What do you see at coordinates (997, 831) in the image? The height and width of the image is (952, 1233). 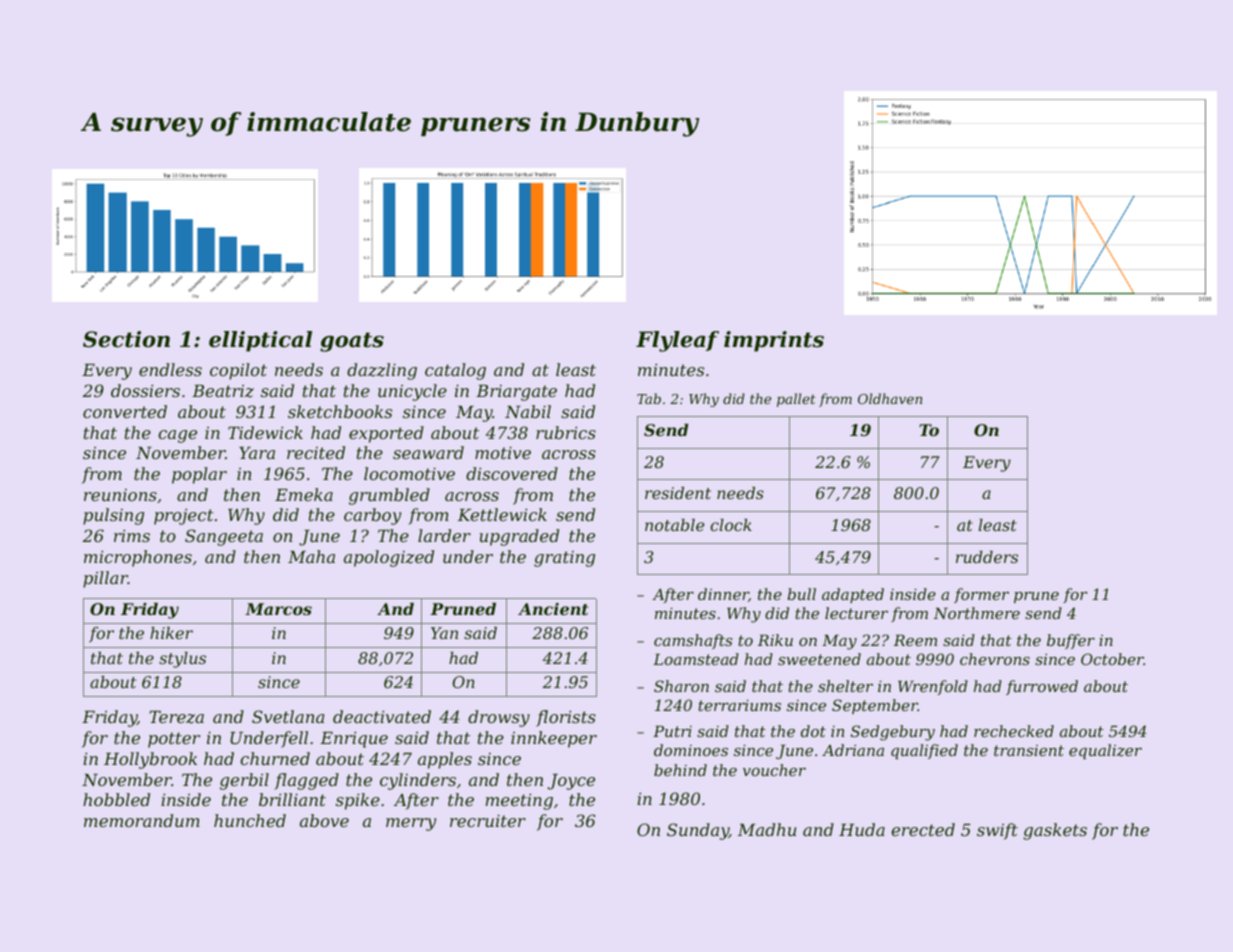 I see `swift` at bounding box center [997, 831].
